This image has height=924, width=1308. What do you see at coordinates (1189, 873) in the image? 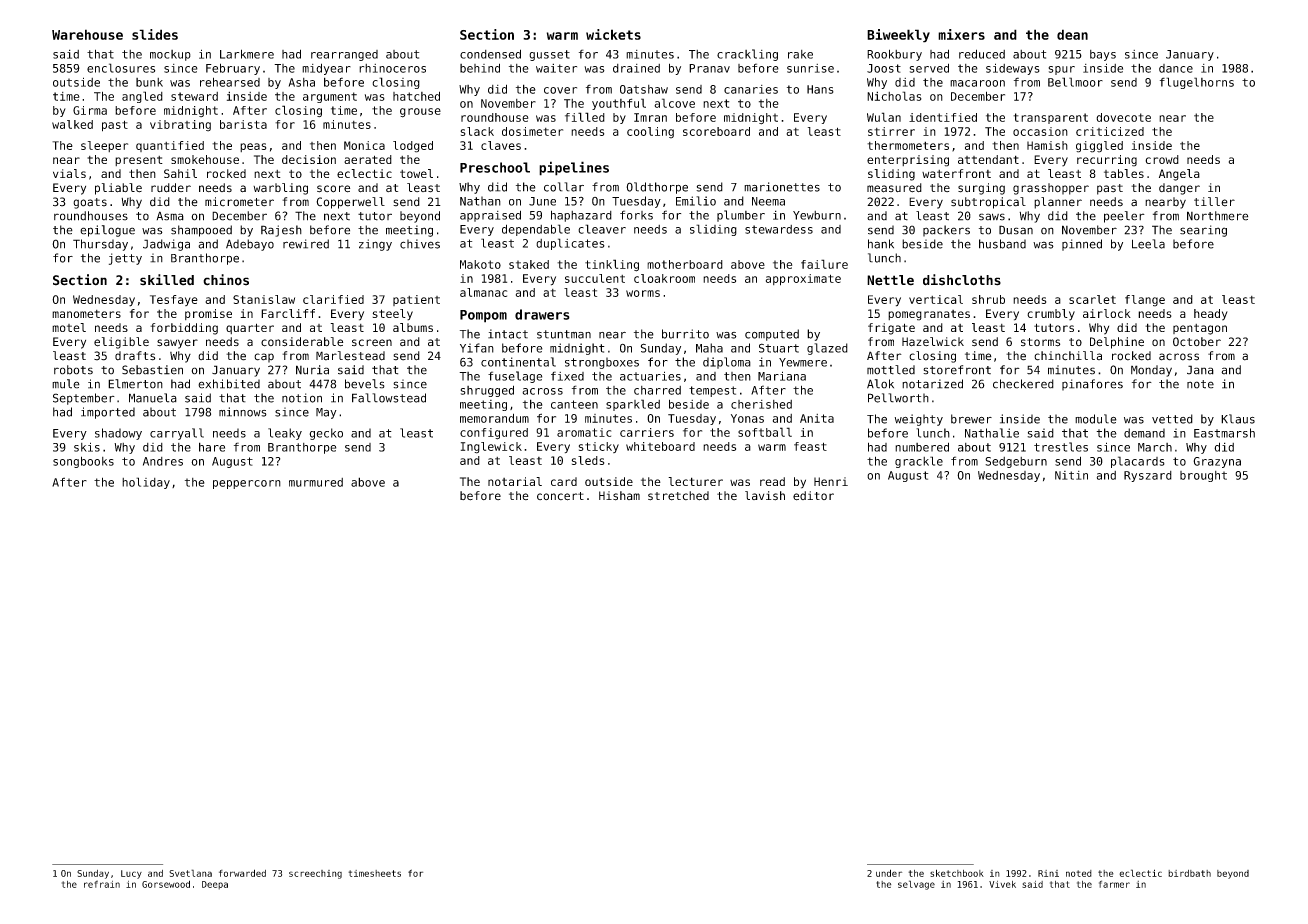
I see `birdbath` at bounding box center [1189, 873].
